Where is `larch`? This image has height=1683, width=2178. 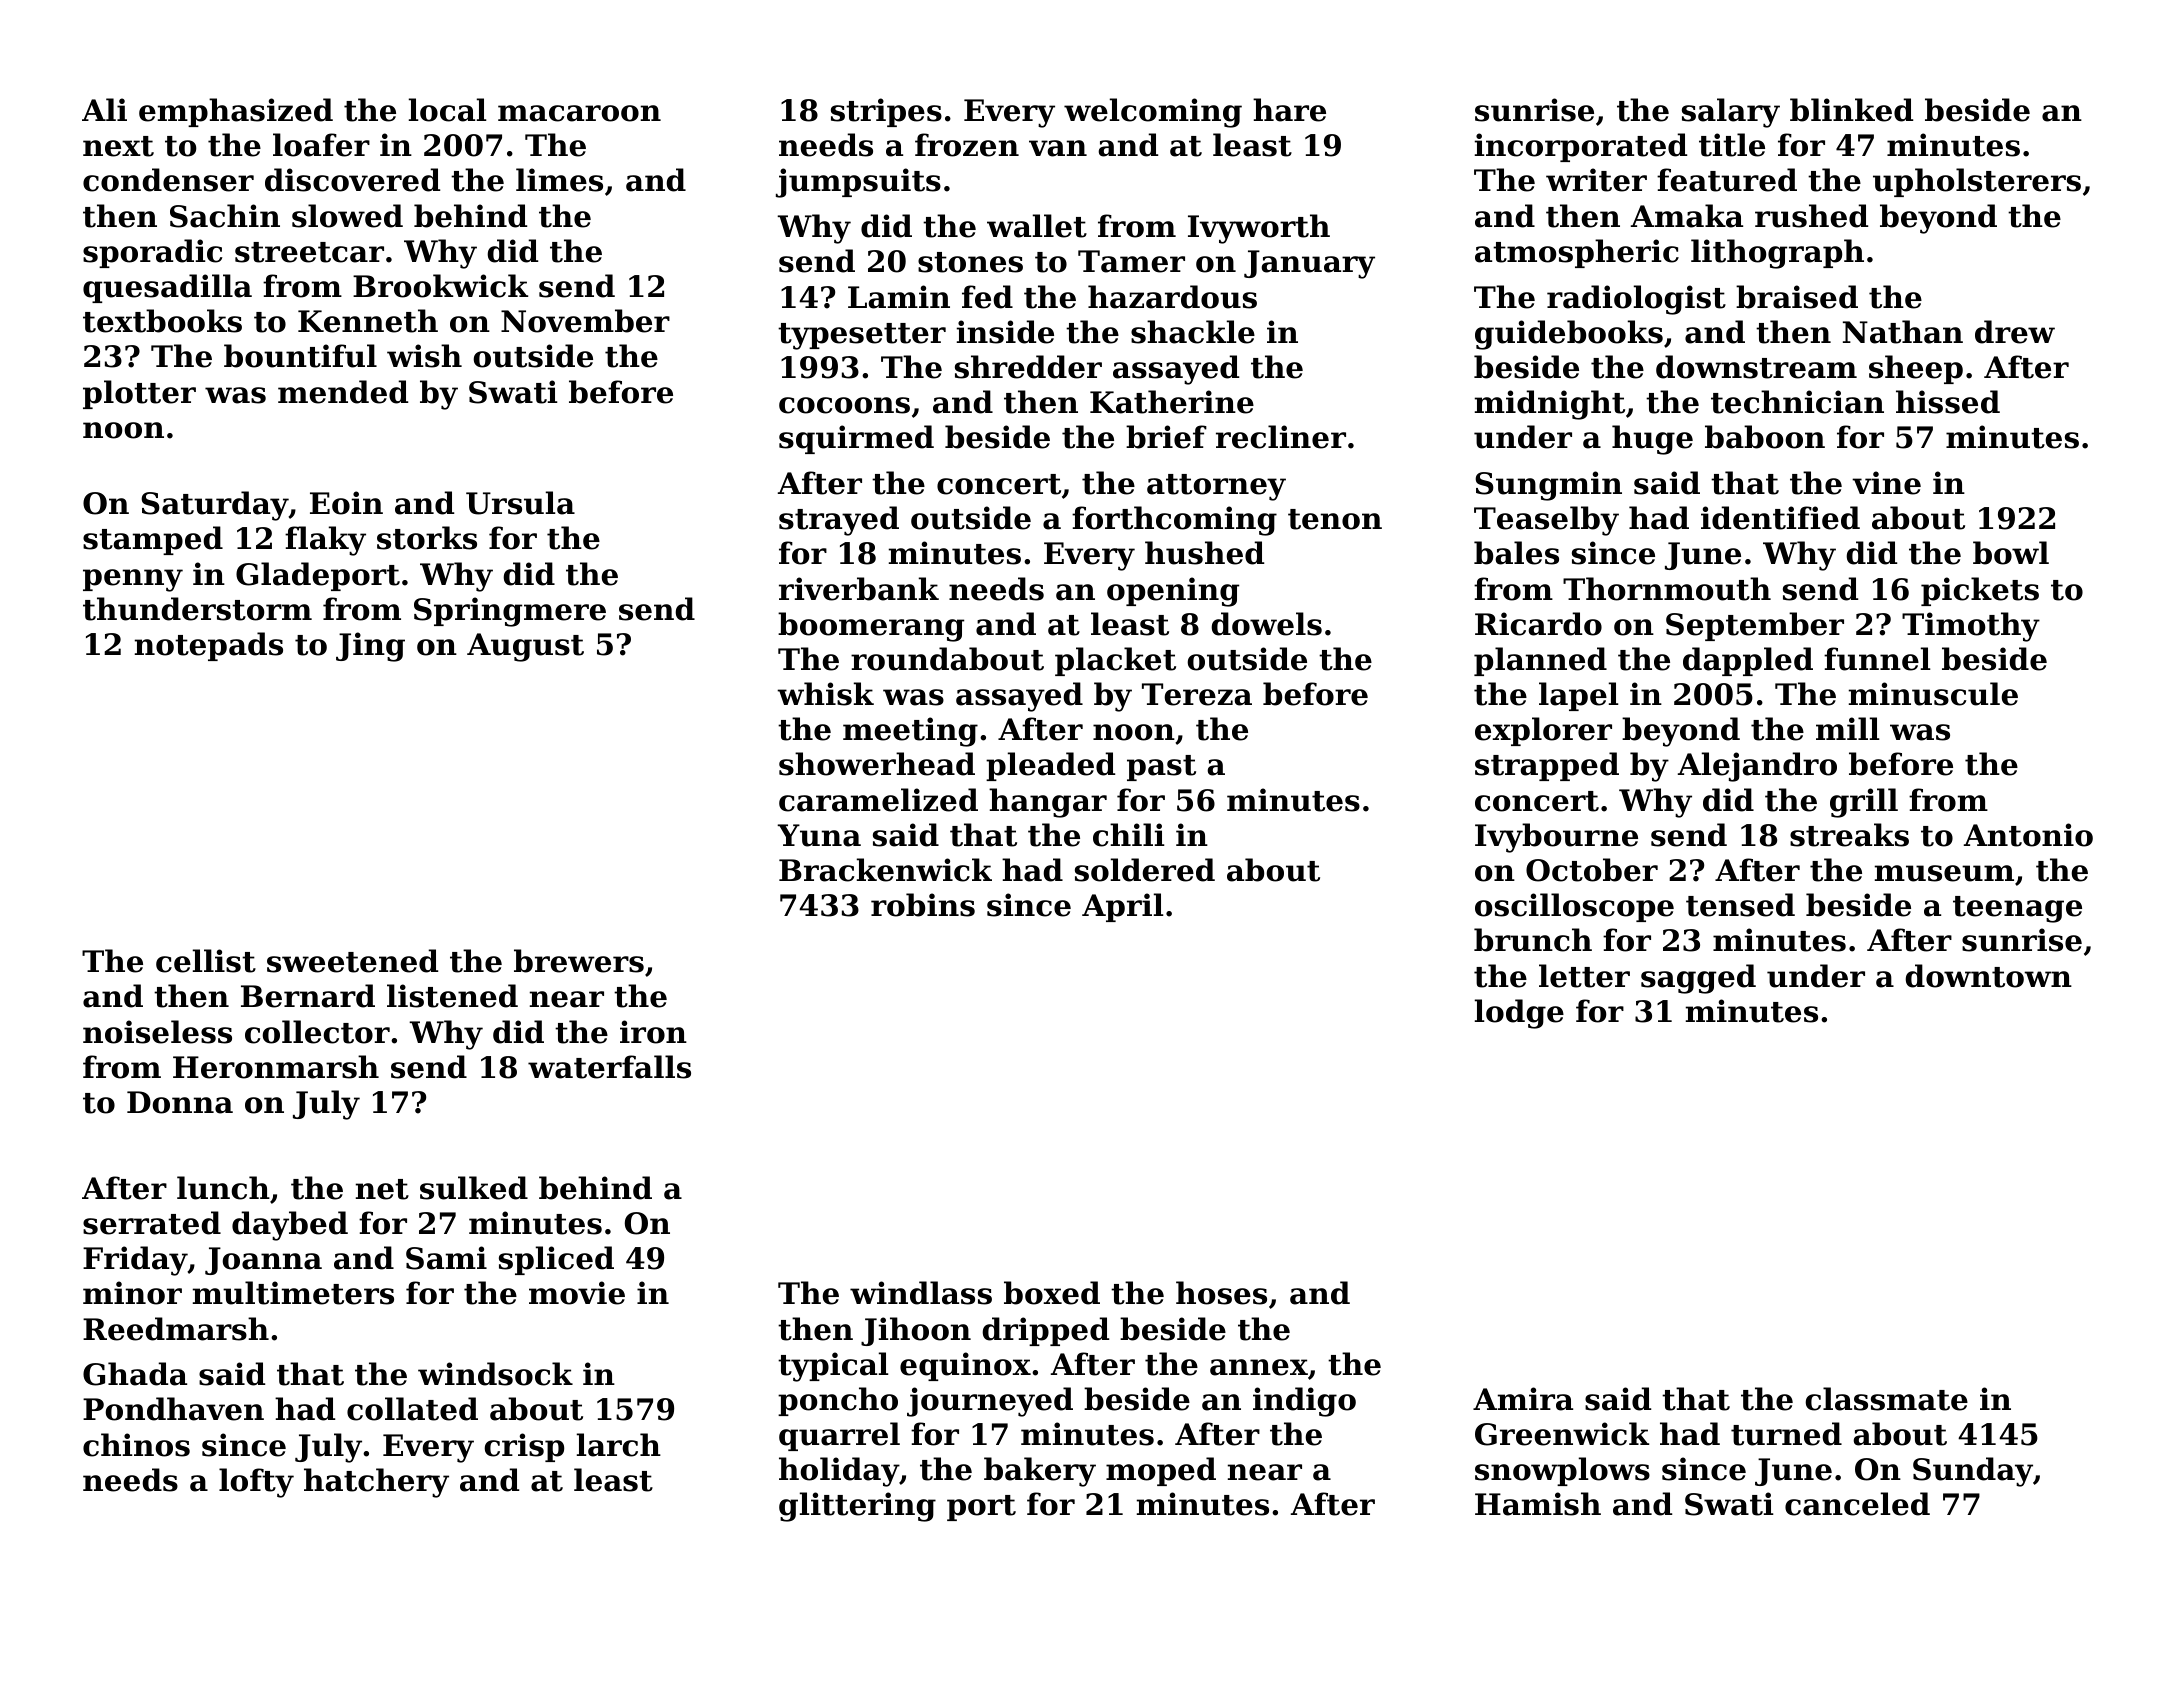 larch is located at coordinates (619, 1445).
